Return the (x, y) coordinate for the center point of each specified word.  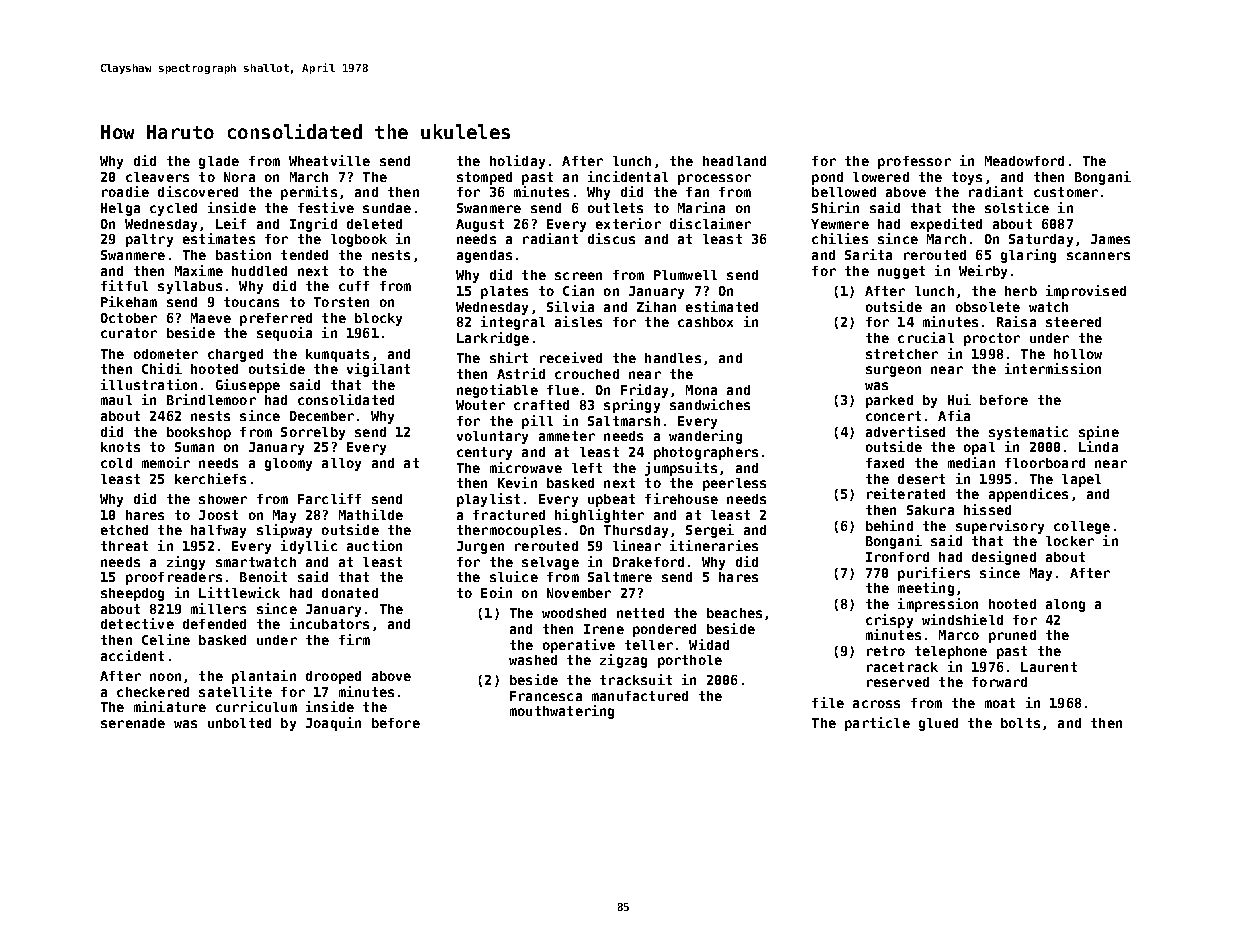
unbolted (239, 723)
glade (219, 162)
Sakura (930, 510)
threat (124, 546)
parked (889, 401)
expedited (946, 225)
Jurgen (480, 547)
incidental (628, 176)
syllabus (190, 287)
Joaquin (333, 724)
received (571, 357)
